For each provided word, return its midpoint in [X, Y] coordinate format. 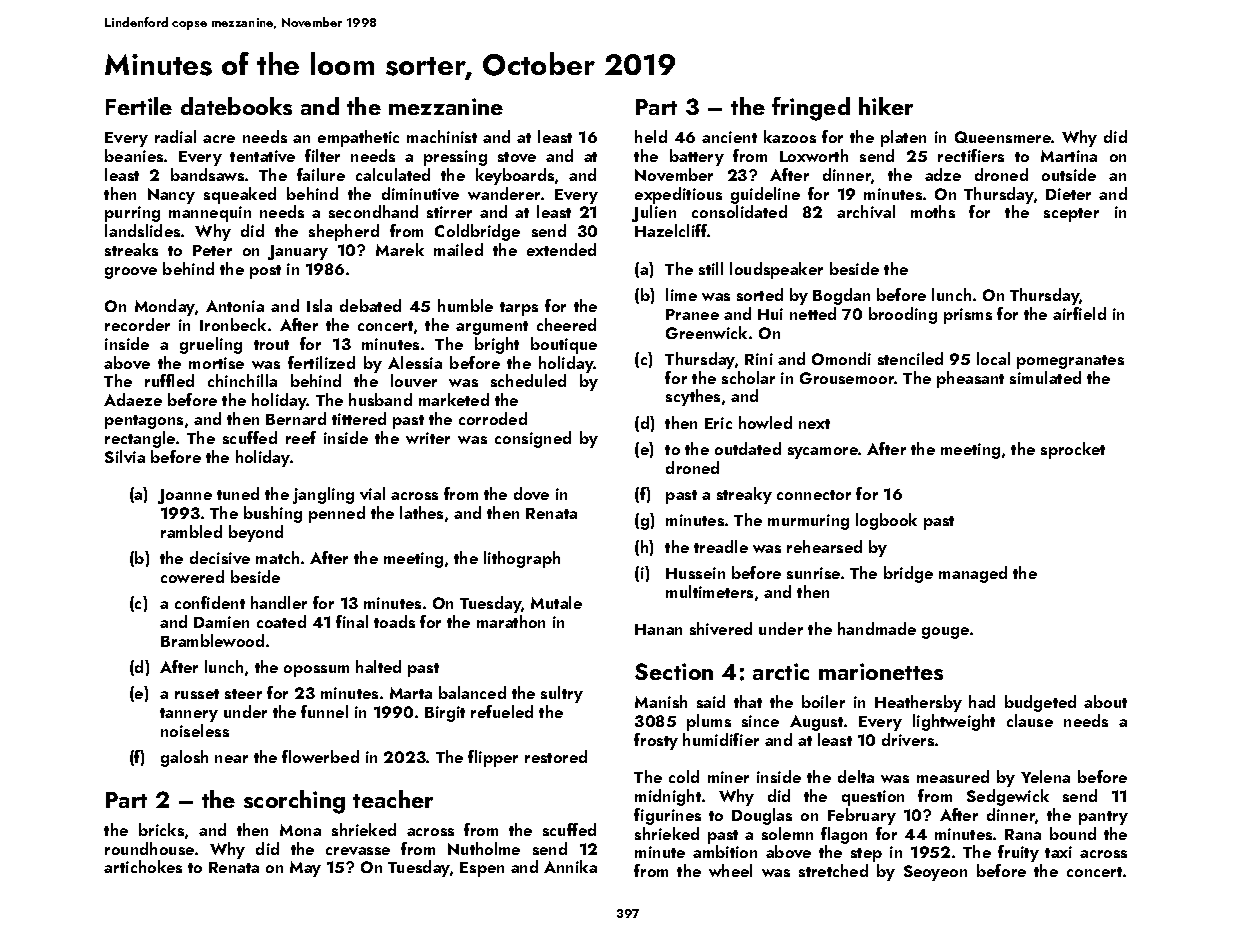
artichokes [143, 866]
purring [132, 214]
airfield [1079, 313]
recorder [137, 324]
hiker [886, 106]
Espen [482, 869]
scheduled [528, 380]
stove [517, 157]
